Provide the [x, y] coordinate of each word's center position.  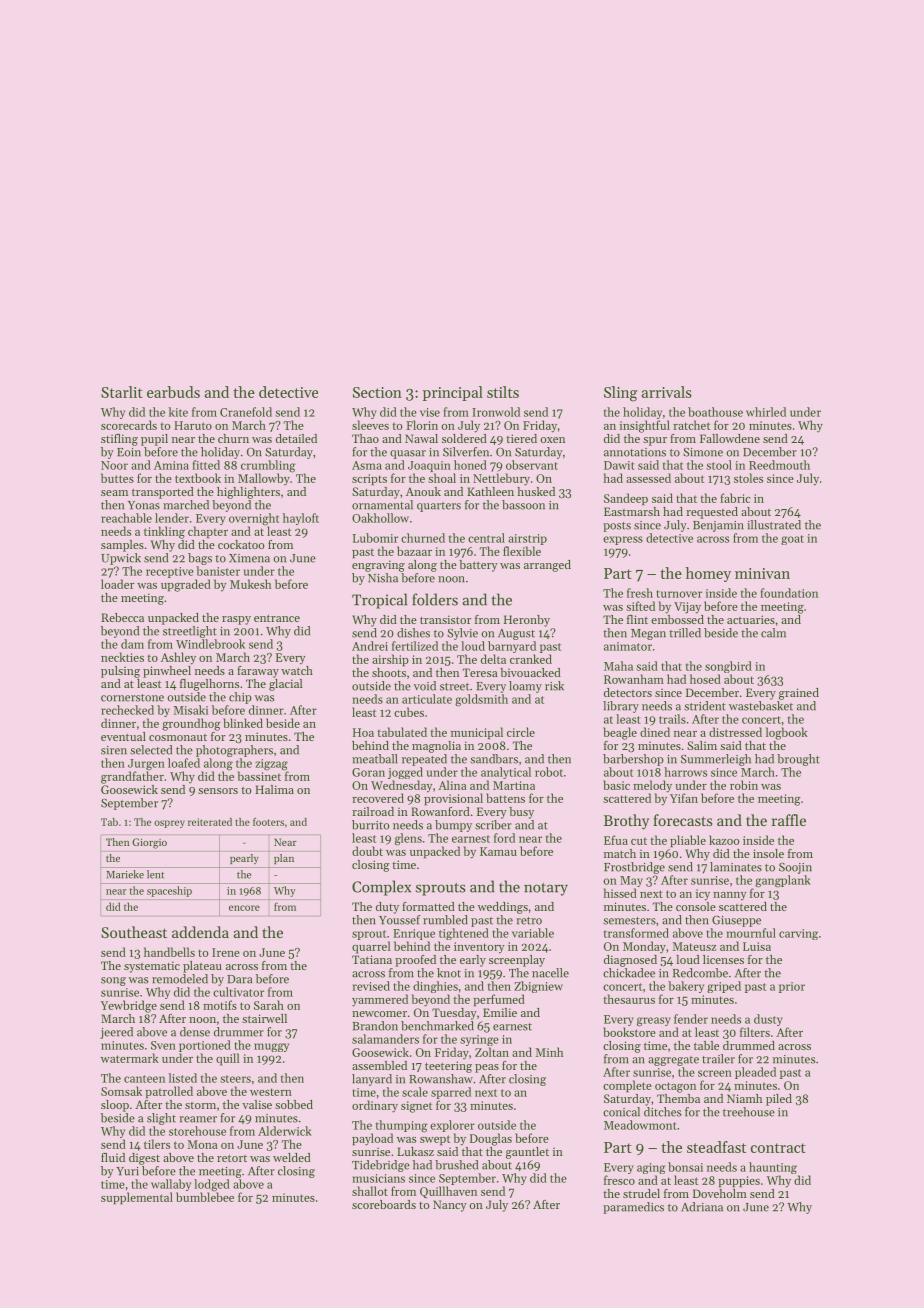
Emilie [500, 1012]
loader [117, 584]
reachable [126, 518]
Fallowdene [730, 438]
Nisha [383, 578]
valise [257, 1104]
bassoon [523, 505]
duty [387, 908]
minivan [762, 573]
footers [268, 822]
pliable [688, 841]
